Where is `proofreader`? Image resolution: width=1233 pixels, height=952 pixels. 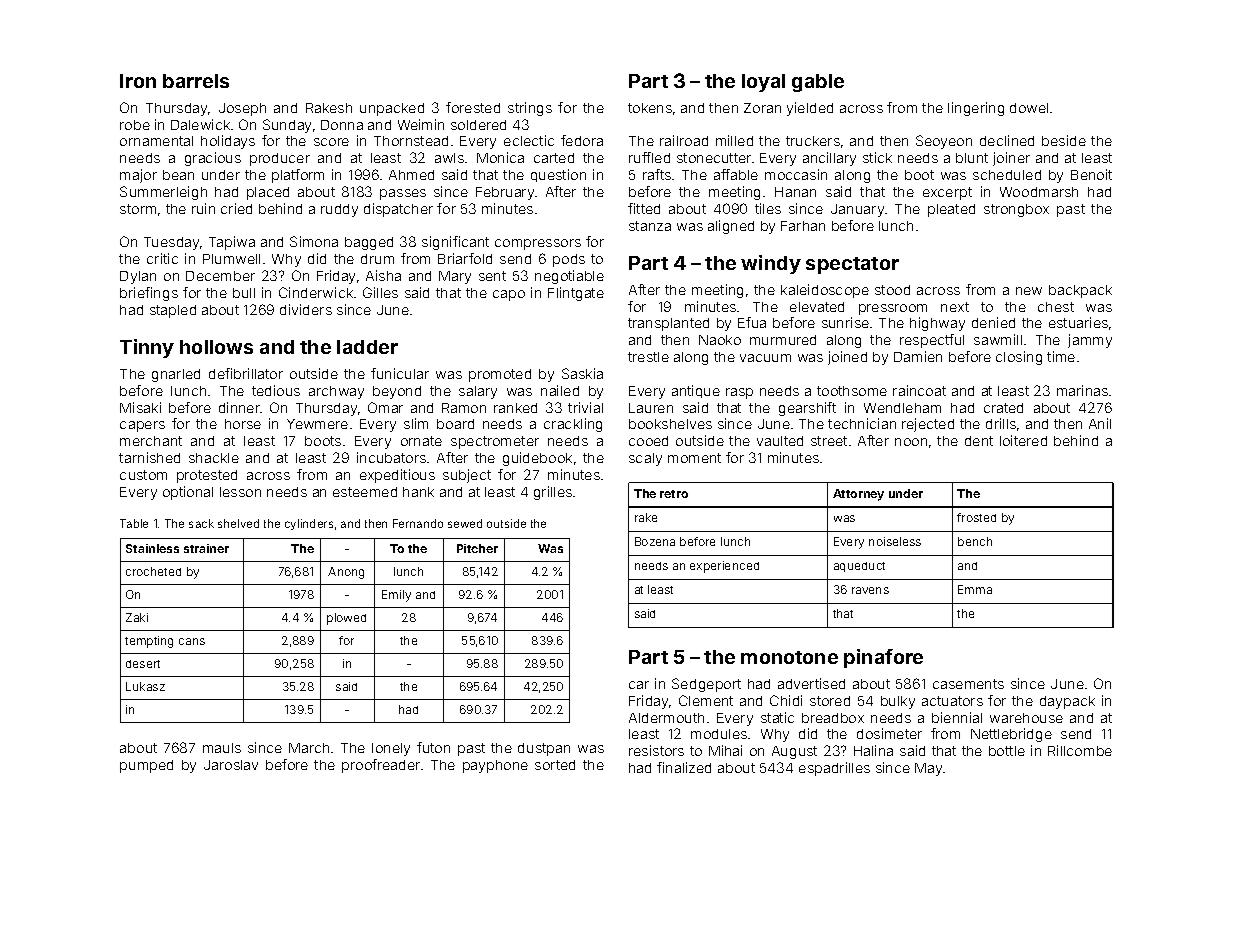
proofreader is located at coordinates (381, 766).
